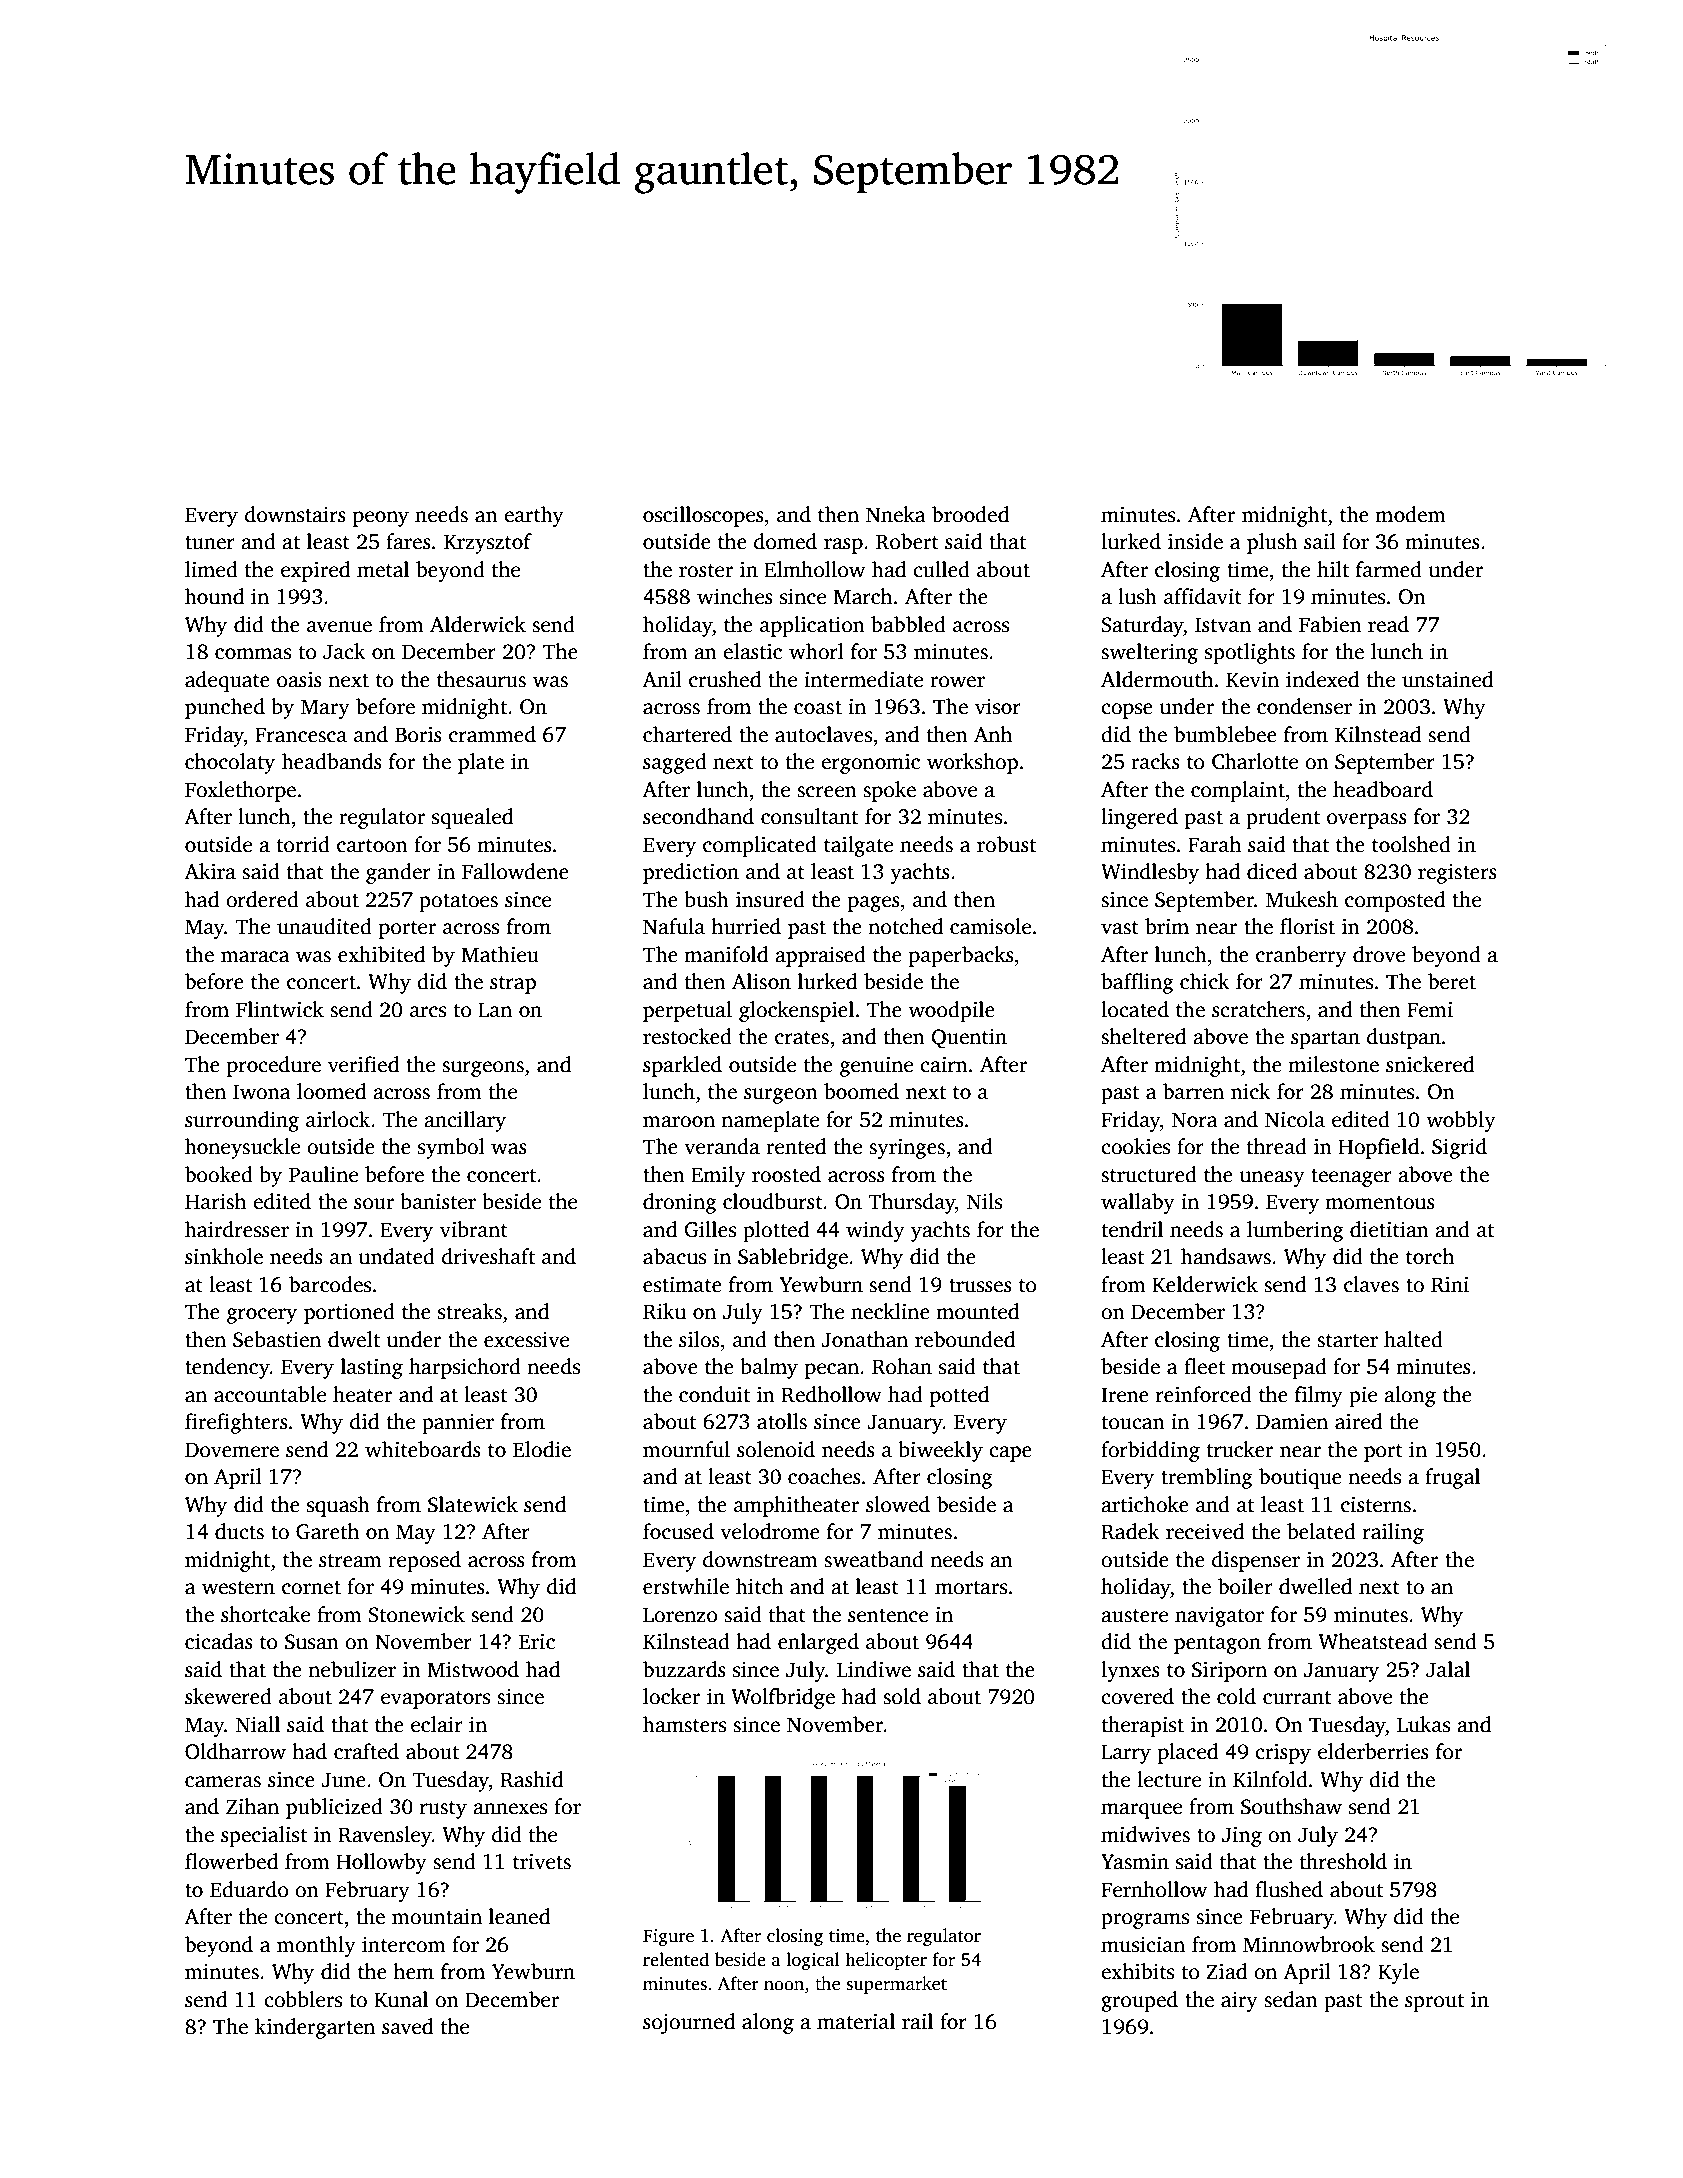  What do you see at coordinates (1320, 541) in the screenshot?
I see `sail` at bounding box center [1320, 541].
